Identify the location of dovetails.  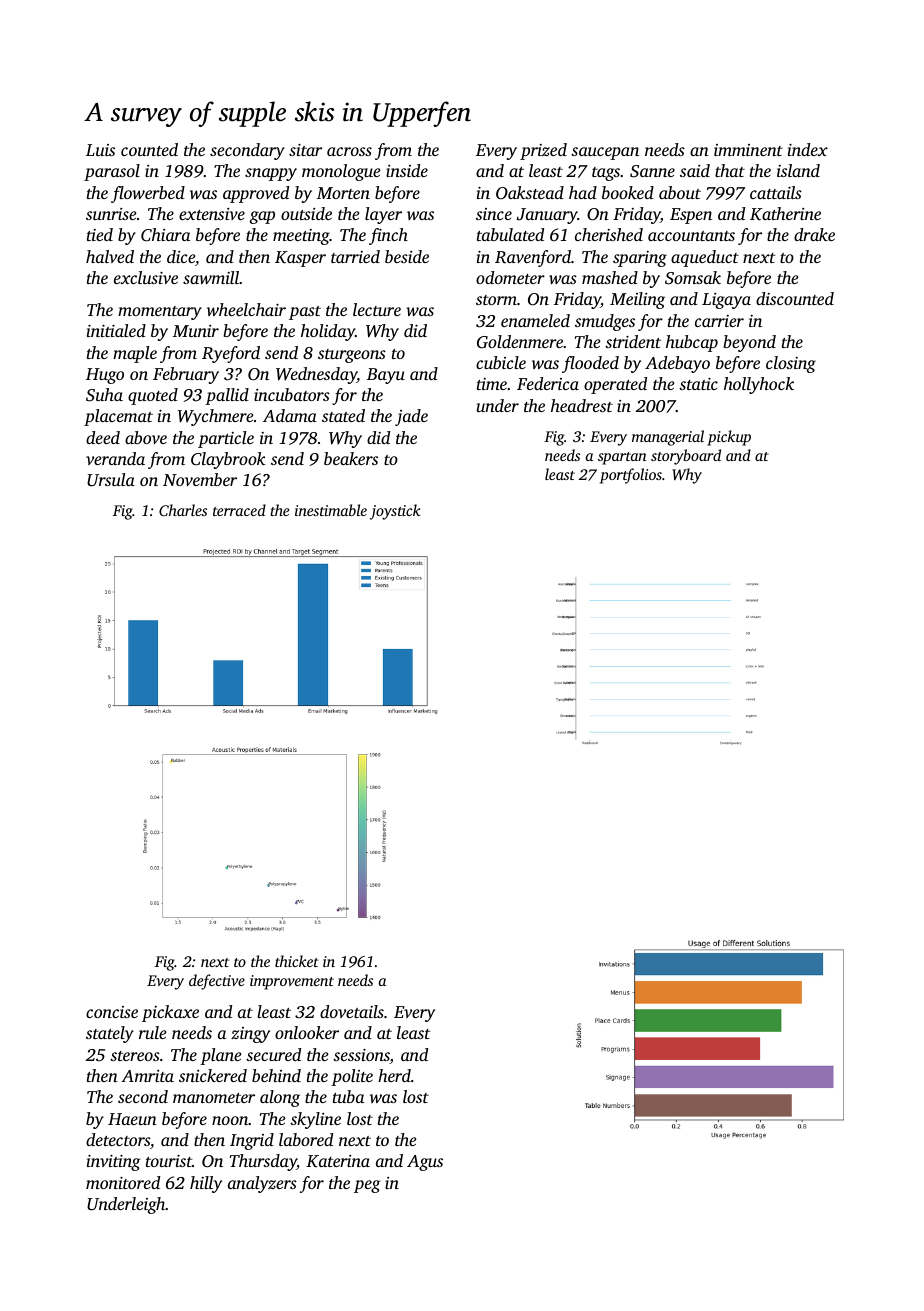
(352, 1011).
